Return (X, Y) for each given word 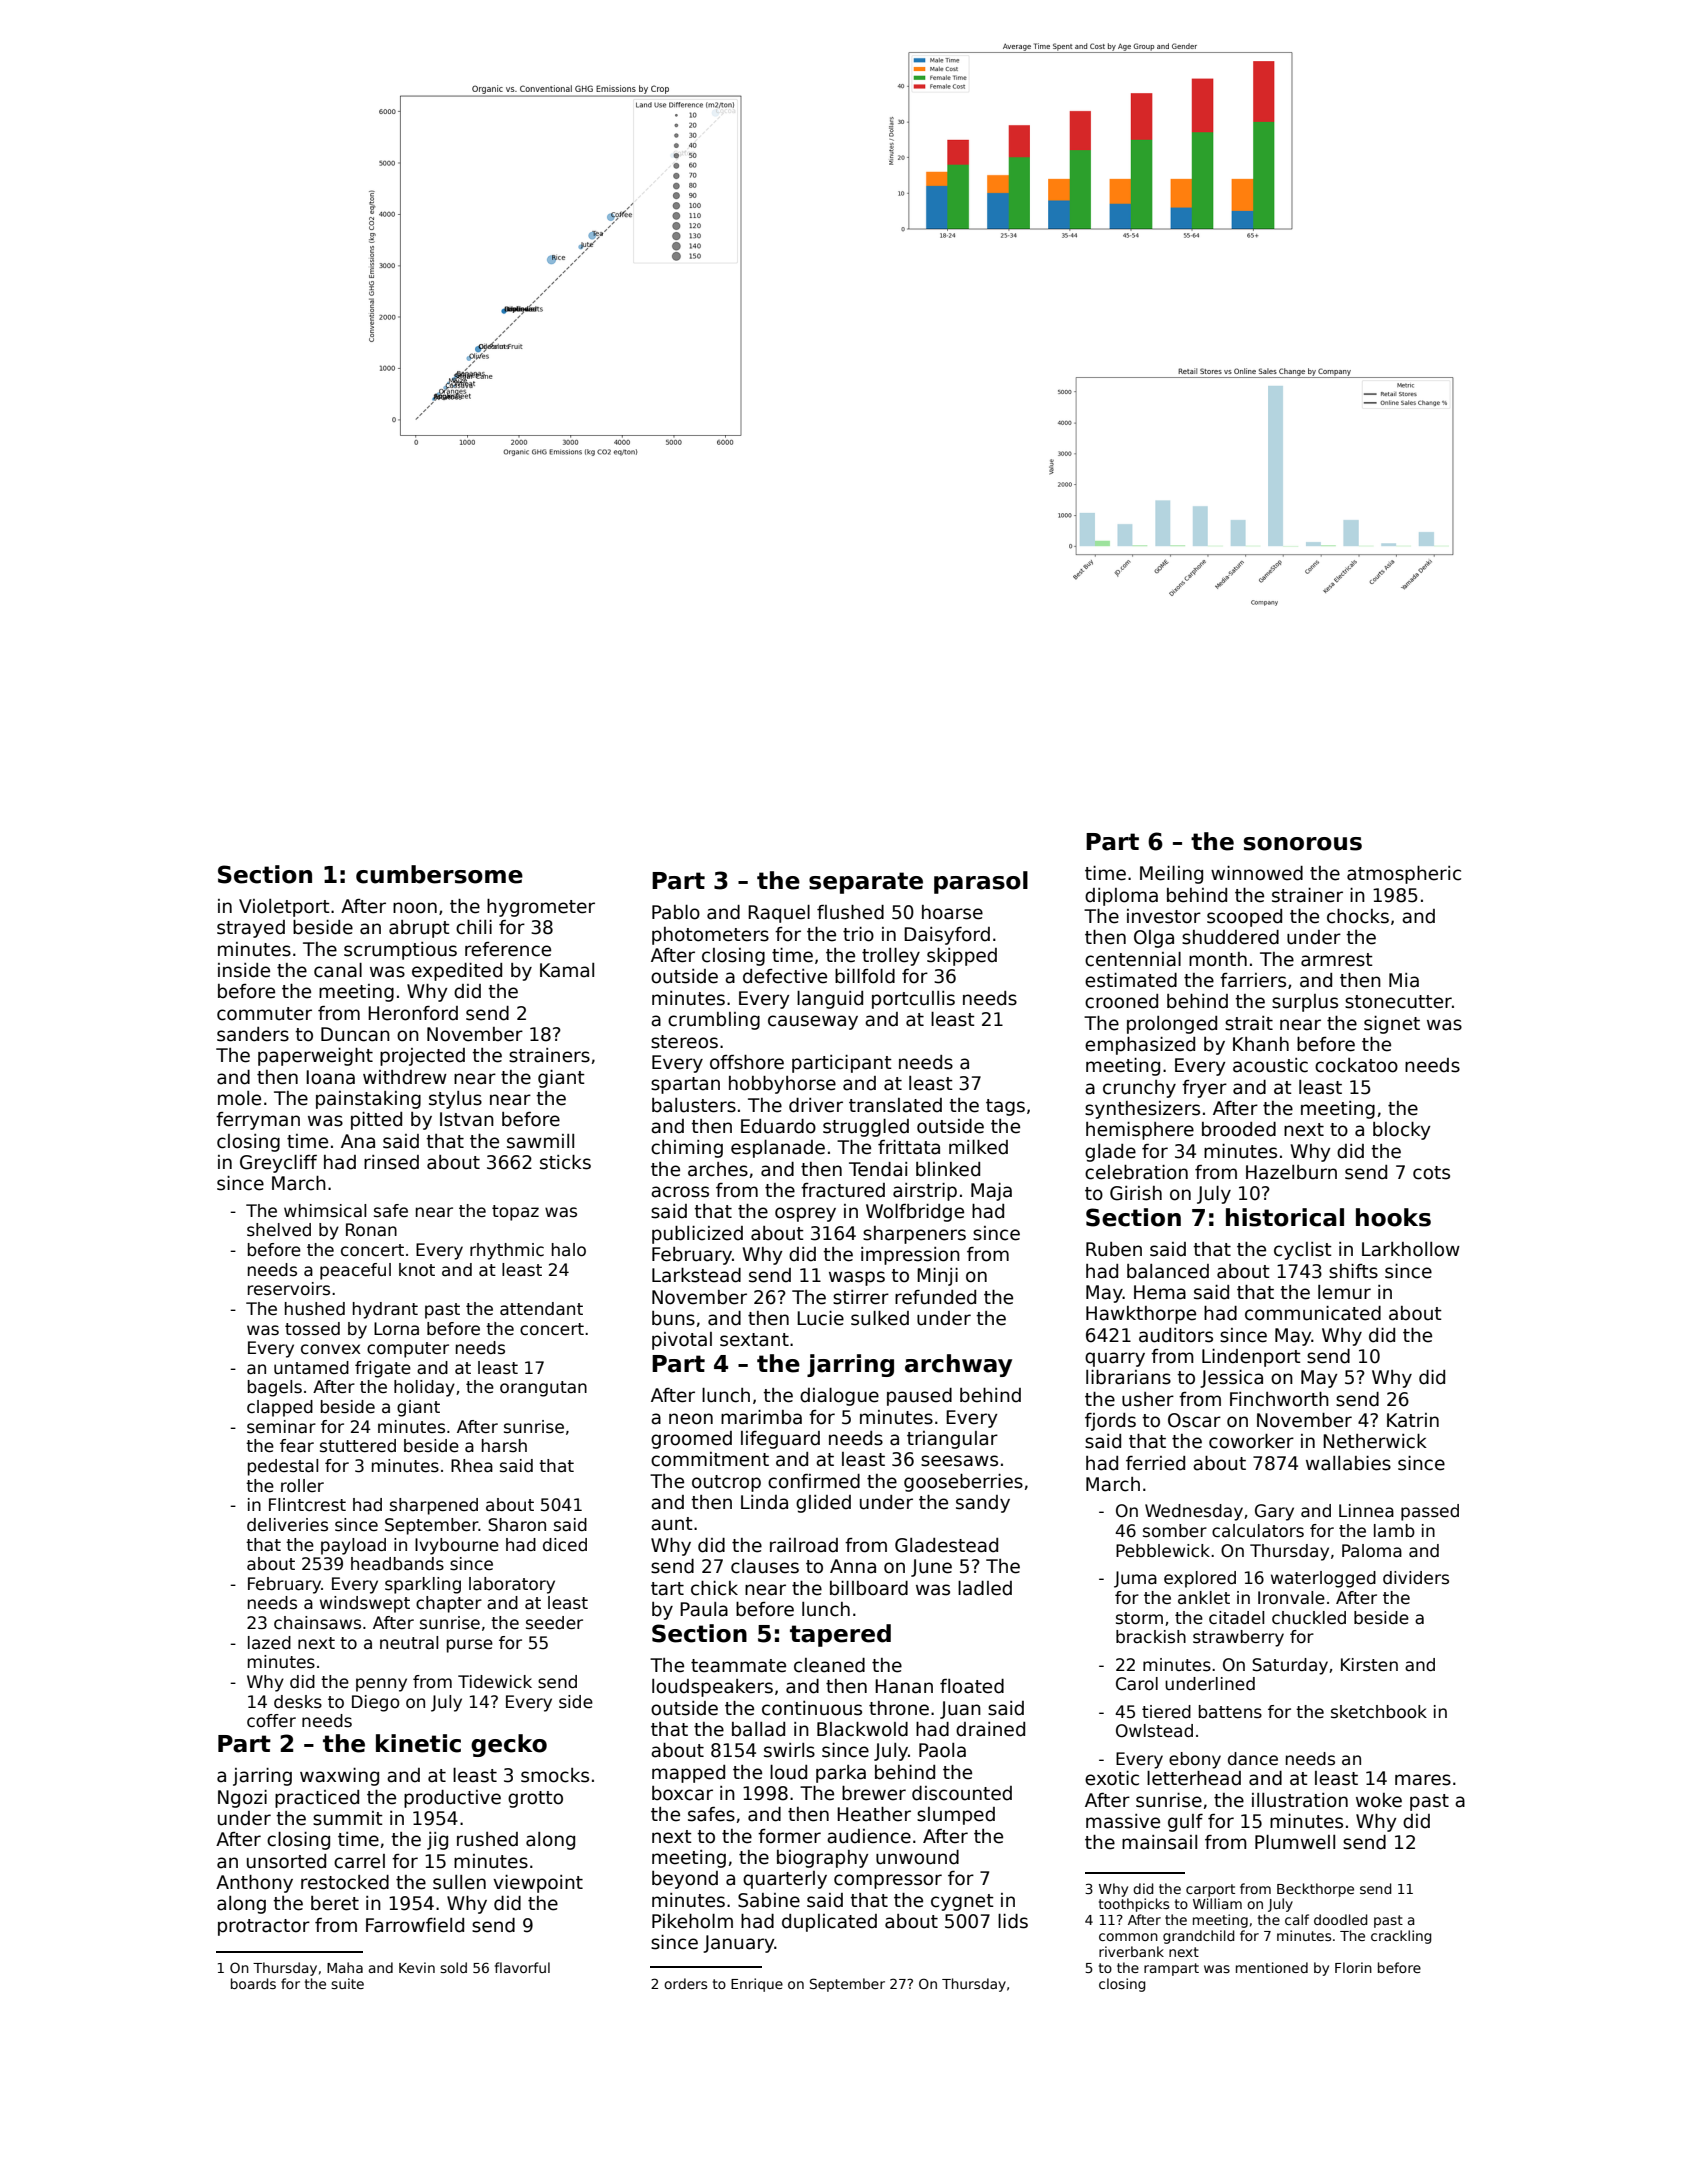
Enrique (757, 1985)
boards (253, 1983)
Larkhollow (1411, 1249)
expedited (457, 972)
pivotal (682, 1341)
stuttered (358, 1446)
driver (816, 1105)
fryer (1204, 1089)
